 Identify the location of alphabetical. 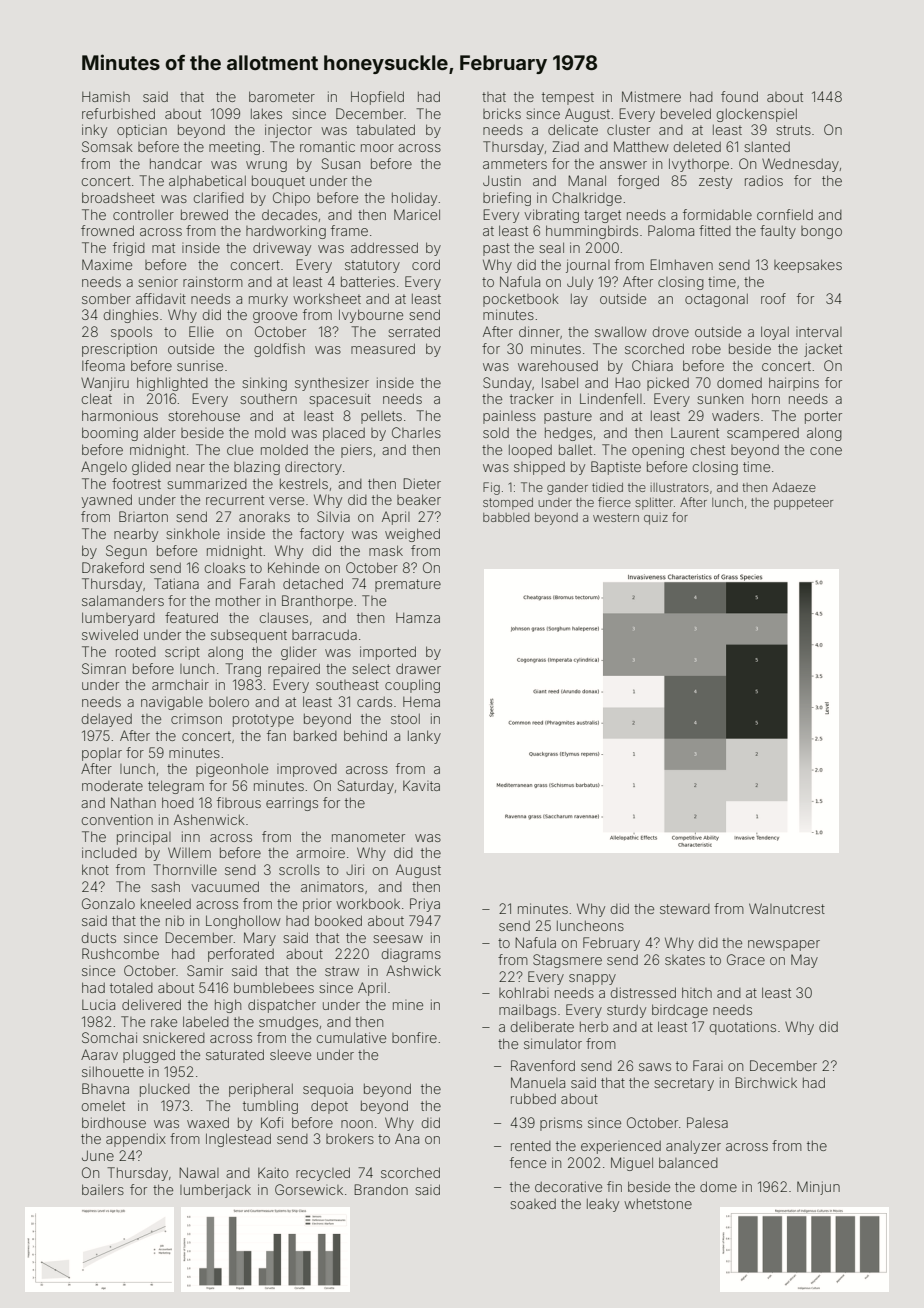
(207, 182).
